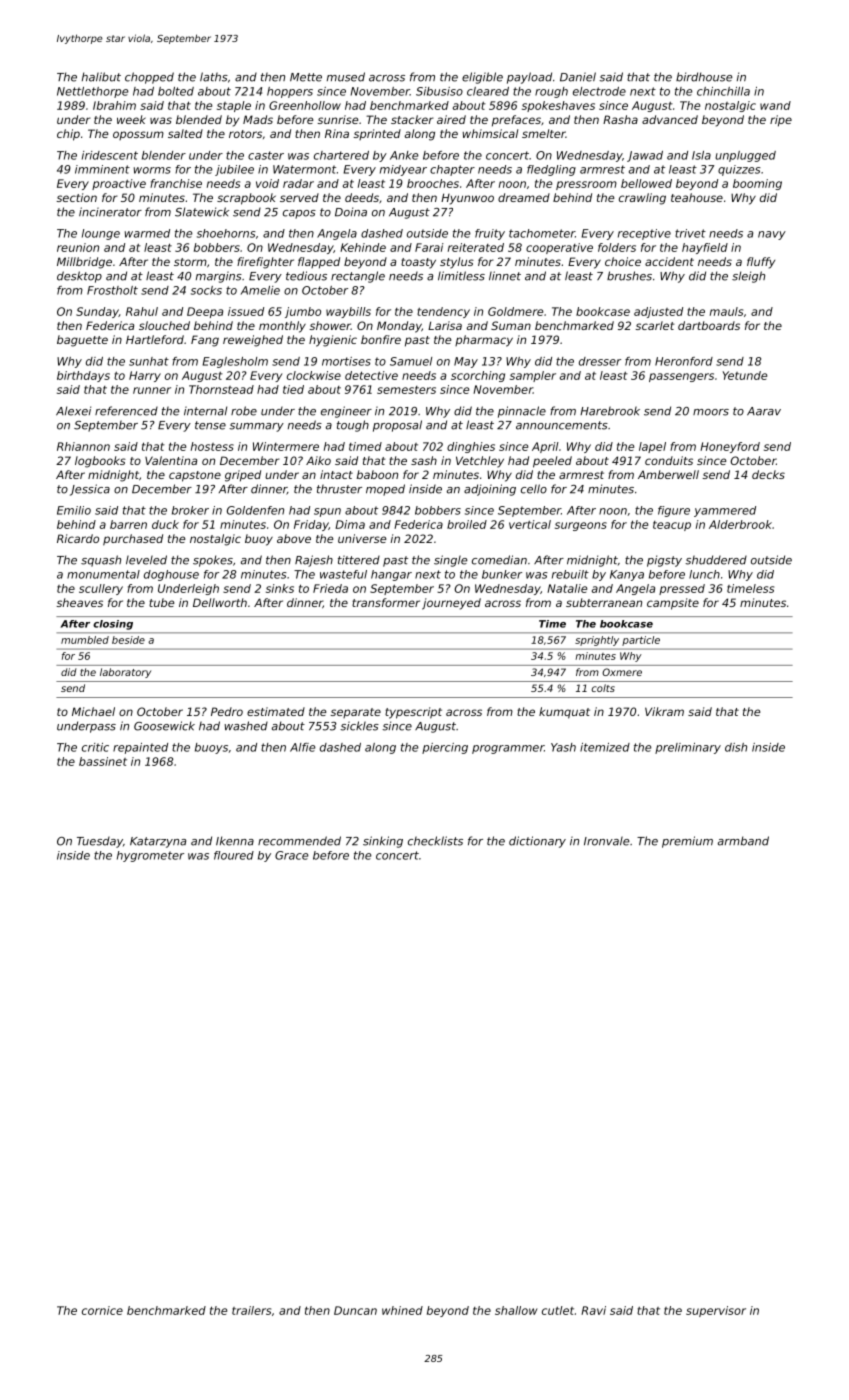 The image size is (849, 1400). I want to click on Michael, so click(93, 711).
